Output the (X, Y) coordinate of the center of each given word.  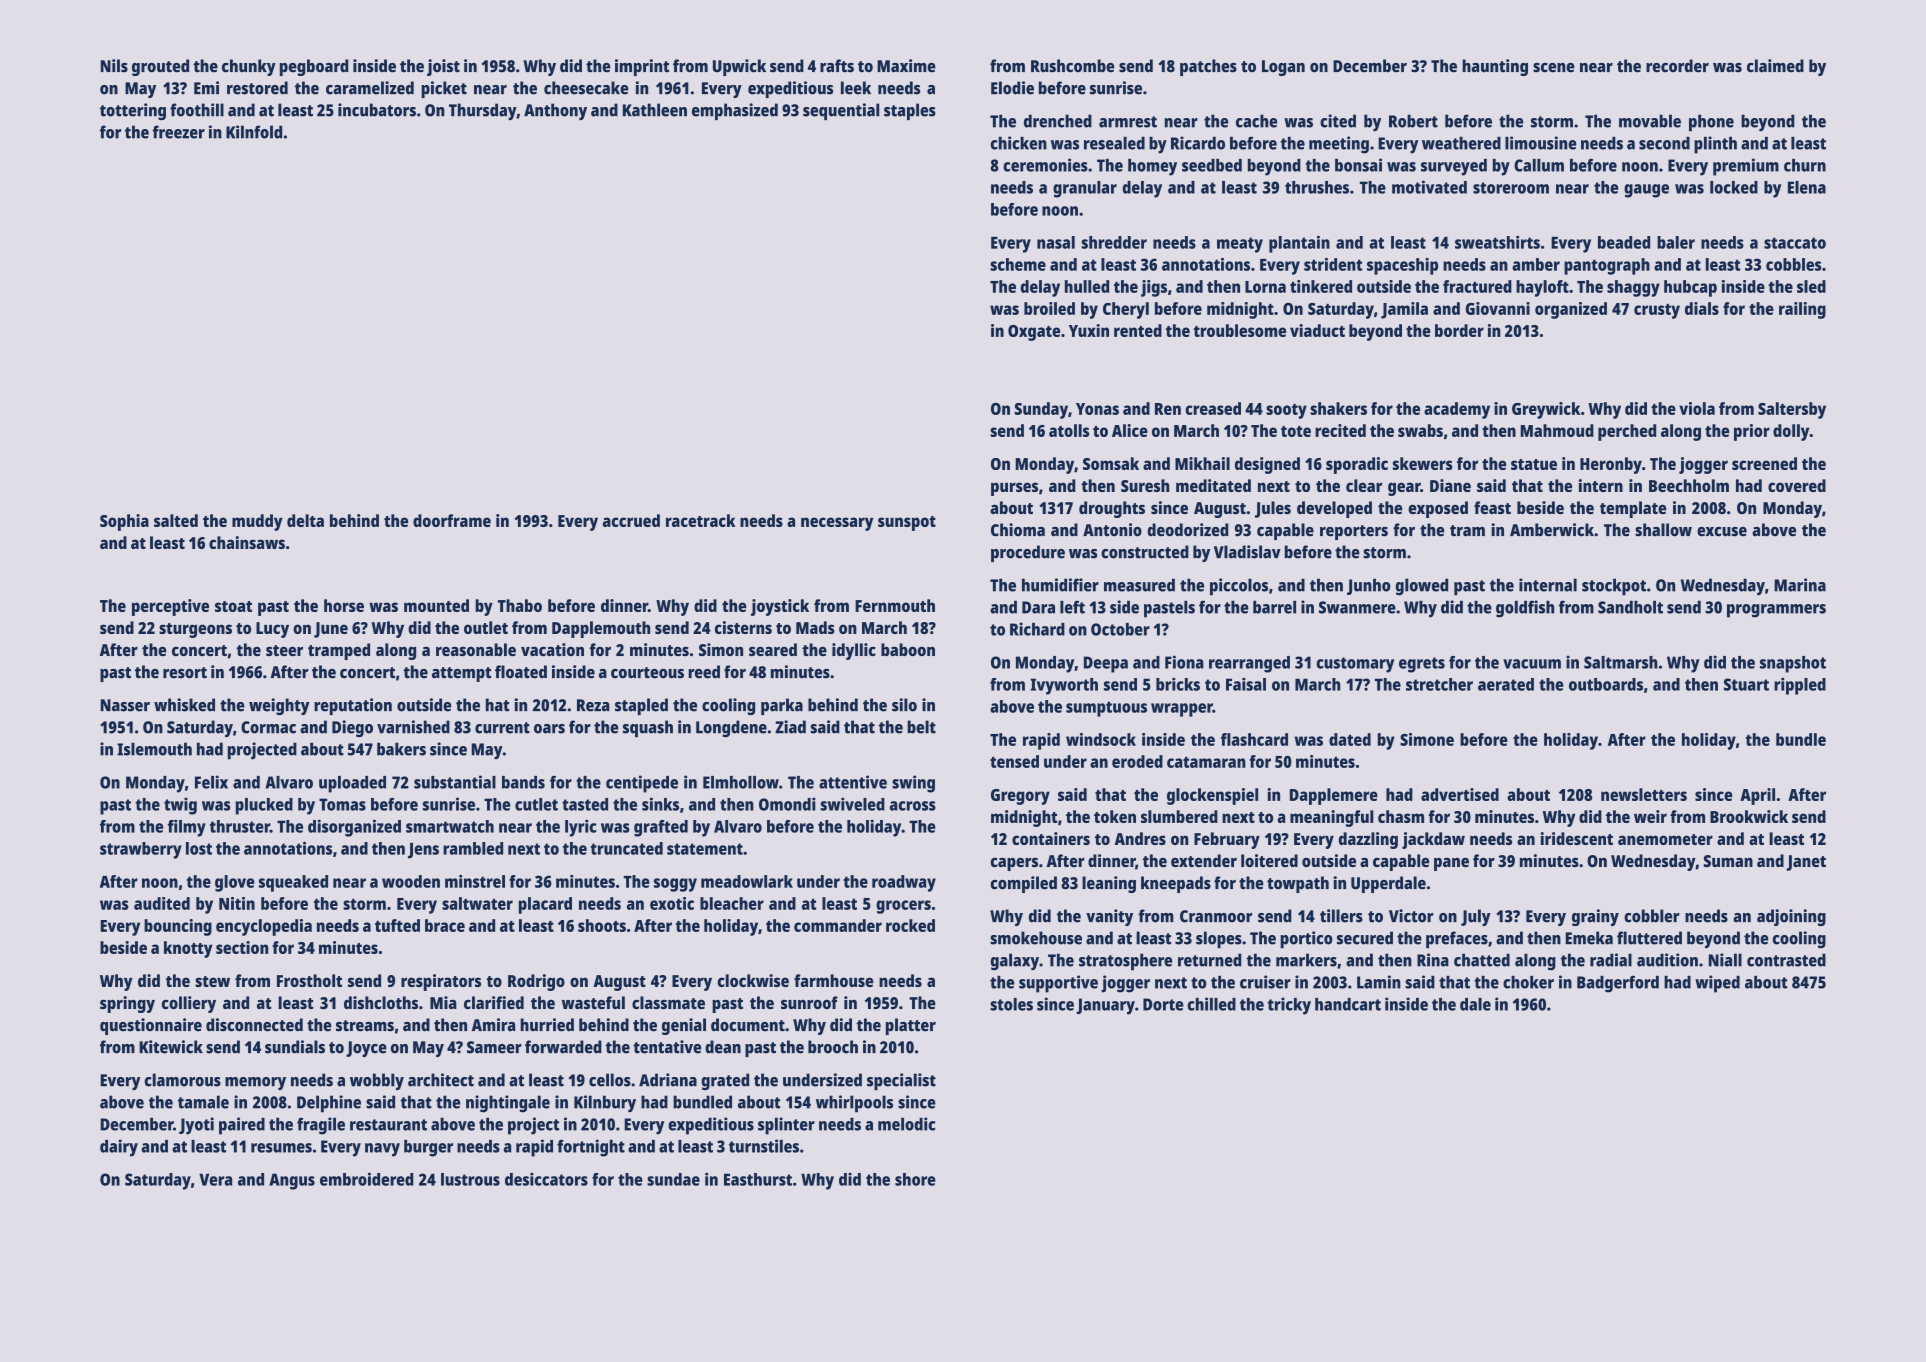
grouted (160, 67)
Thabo (520, 605)
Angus (292, 1181)
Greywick (1546, 410)
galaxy (1015, 962)
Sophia (124, 522)
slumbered (1179, 816)
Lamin (1379, 982)
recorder (1677, 66)
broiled (1049, 308)
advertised (1460, 794)
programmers (1776, 611)
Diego (352, 728)
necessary (837, 524)
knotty (188, 949)
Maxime (906, 66)
